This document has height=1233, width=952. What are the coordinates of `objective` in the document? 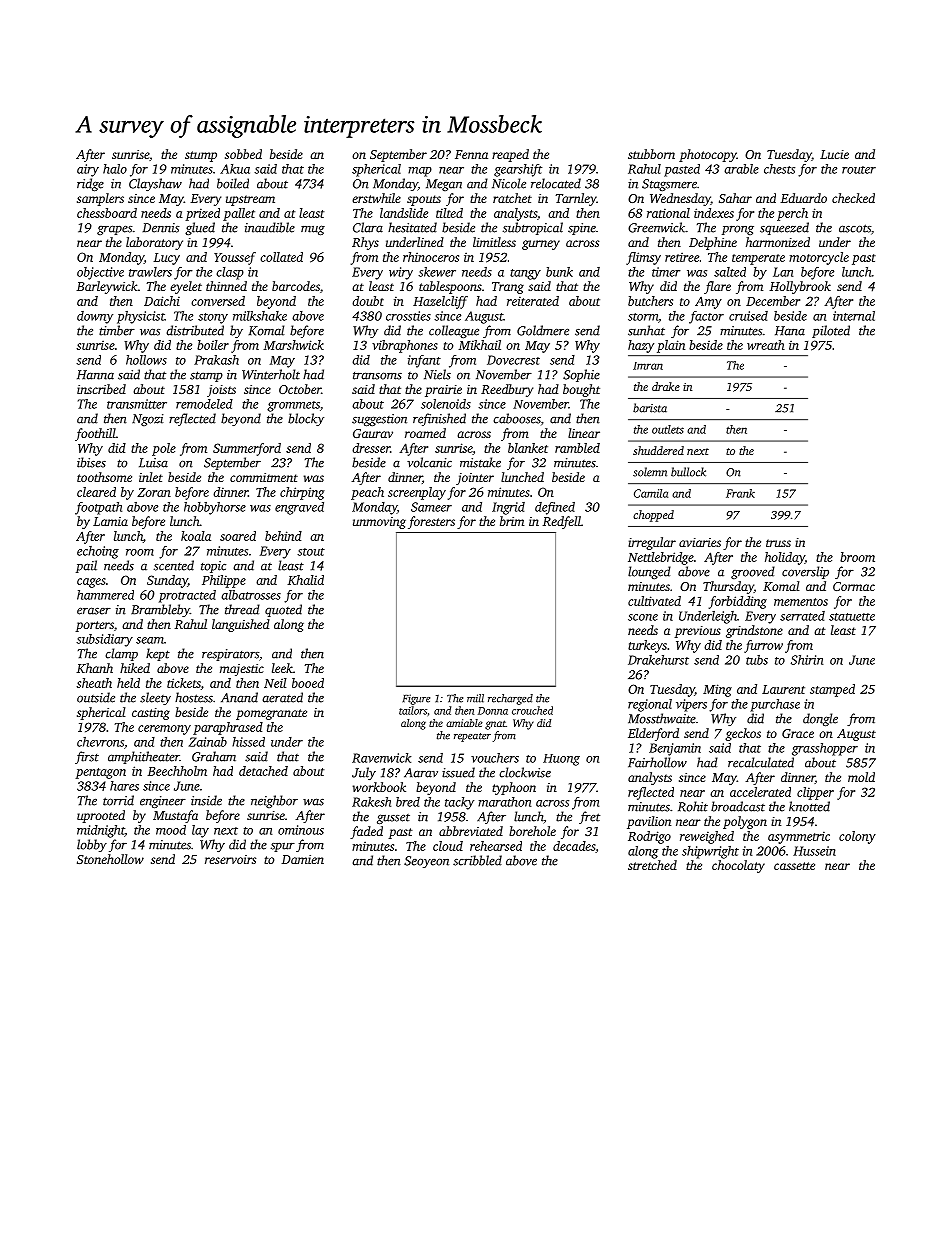 It's located at (100, 273).
